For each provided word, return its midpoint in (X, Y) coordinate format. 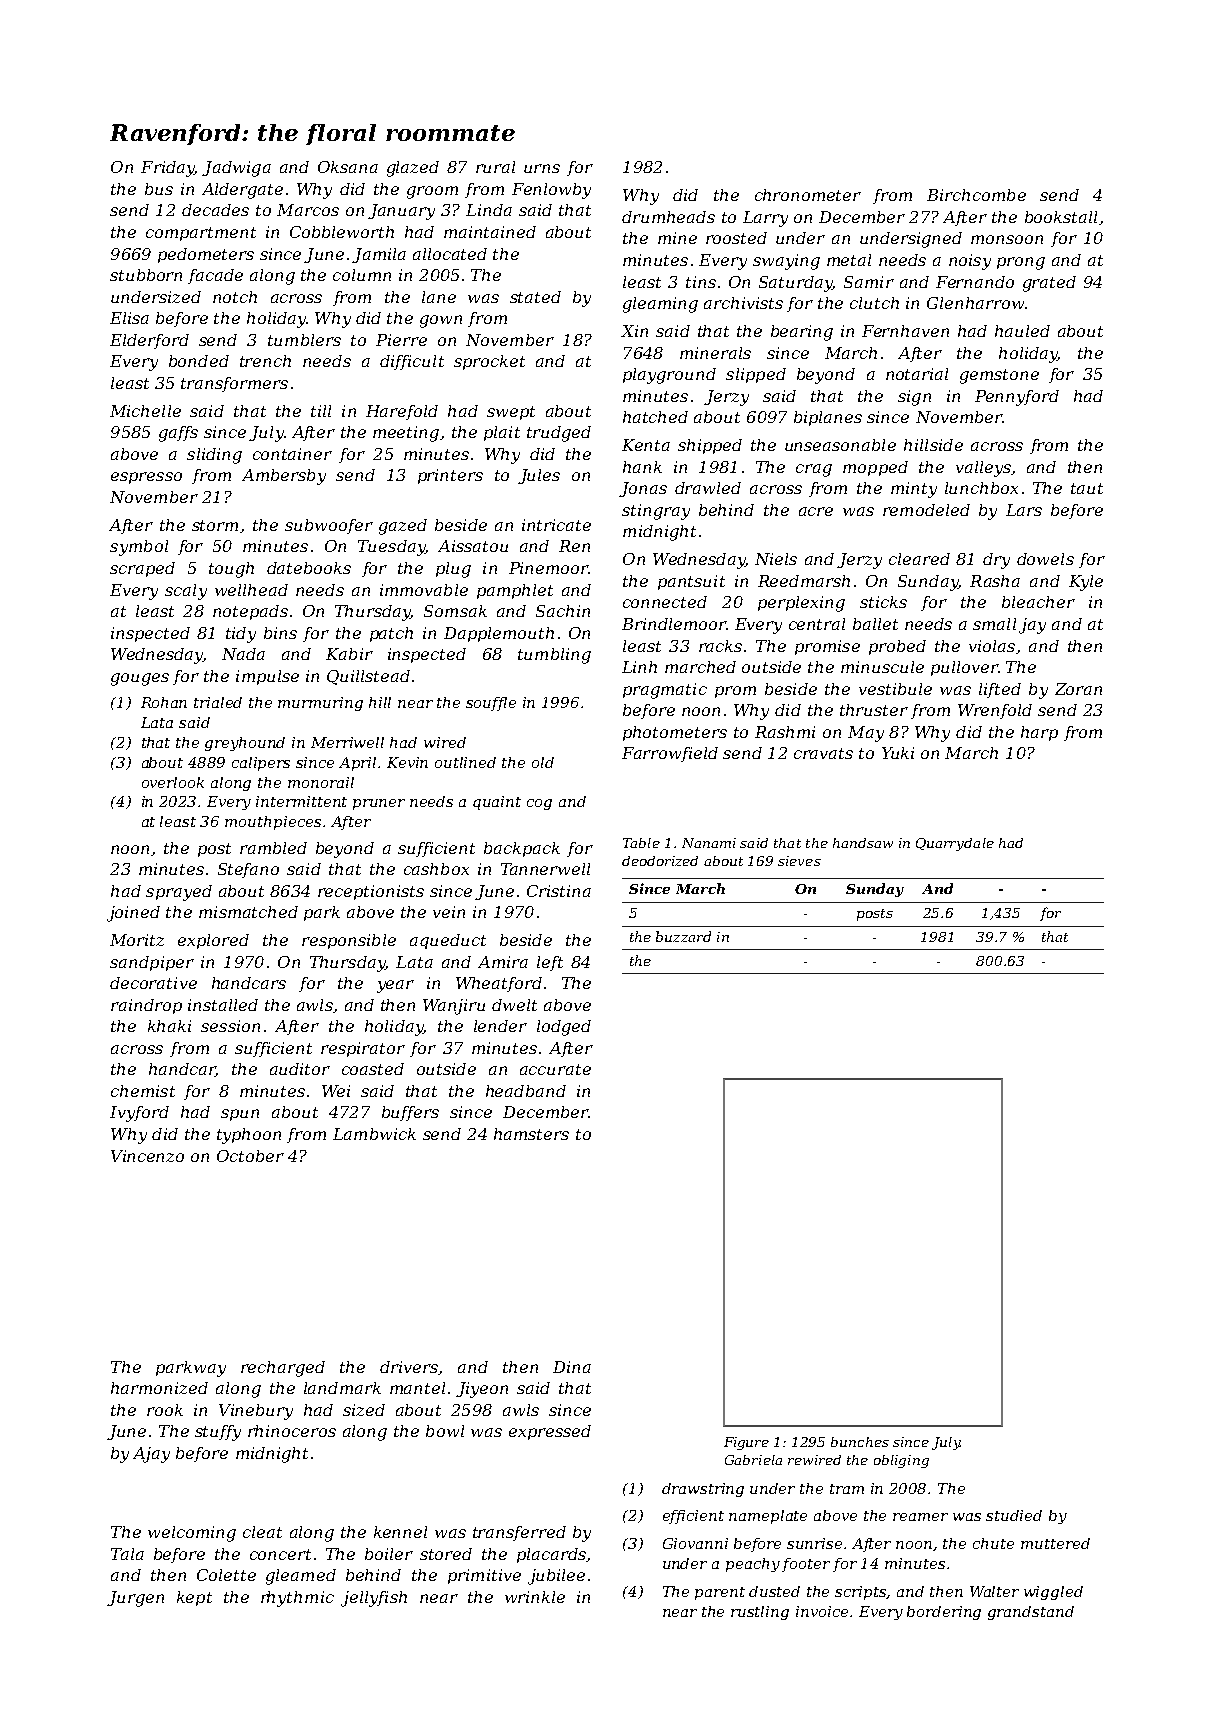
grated (1049, 284)
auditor (300, 1069)
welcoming (192, 1534)
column (362, 275)
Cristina (559, 891)
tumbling (554, 656)
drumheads (668, 217)
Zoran (1078, 689)
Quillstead (368, 677)
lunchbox (981, 488)
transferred (519, 1533)
